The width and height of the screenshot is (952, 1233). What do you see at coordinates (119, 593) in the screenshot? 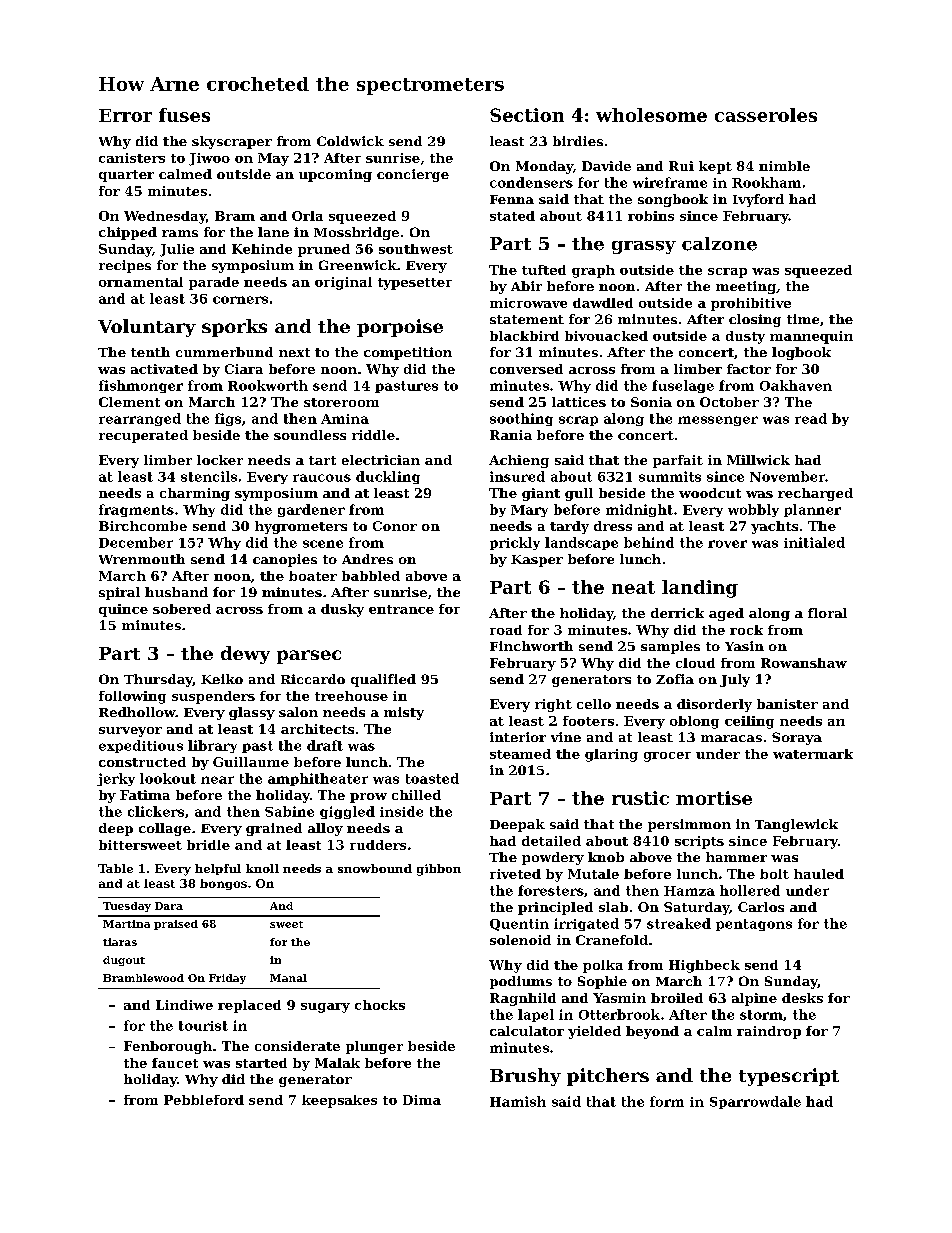
I see `spiral` at bounding box center [119, 593].
